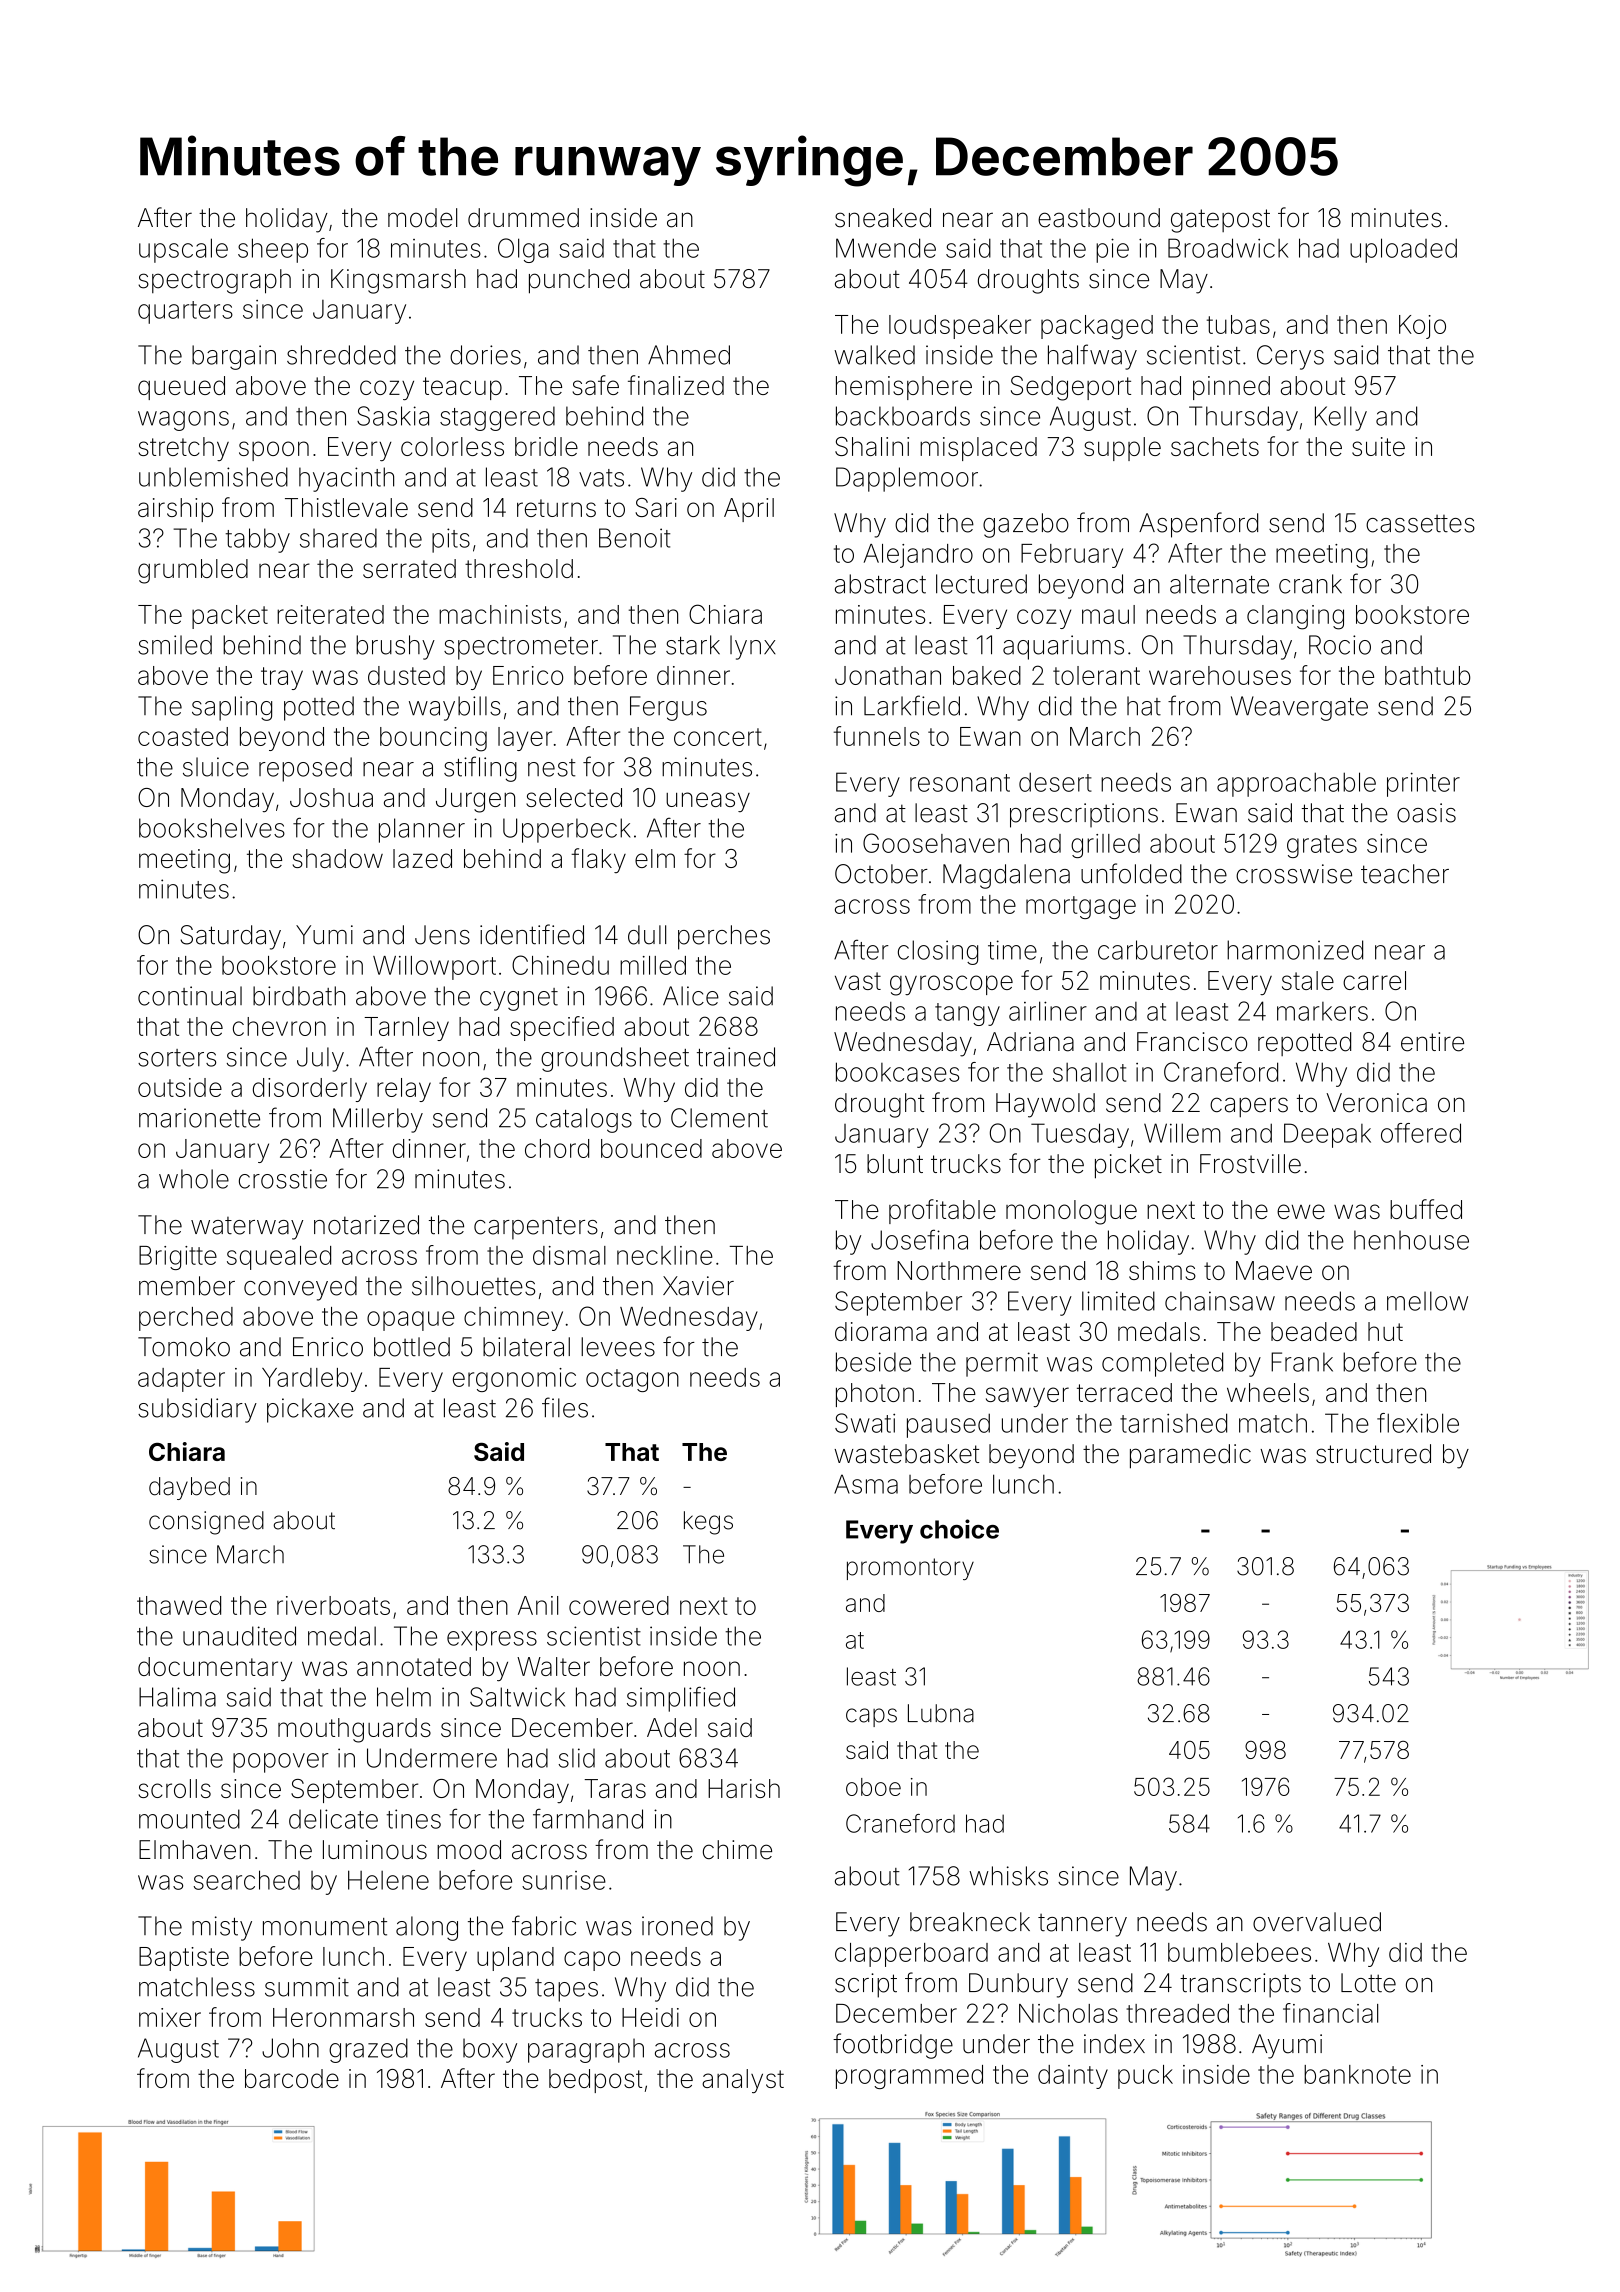 The image size is (1620, 2292). Describe the element at coordinates (579, 281) in the page. I see `punched` at that location.
